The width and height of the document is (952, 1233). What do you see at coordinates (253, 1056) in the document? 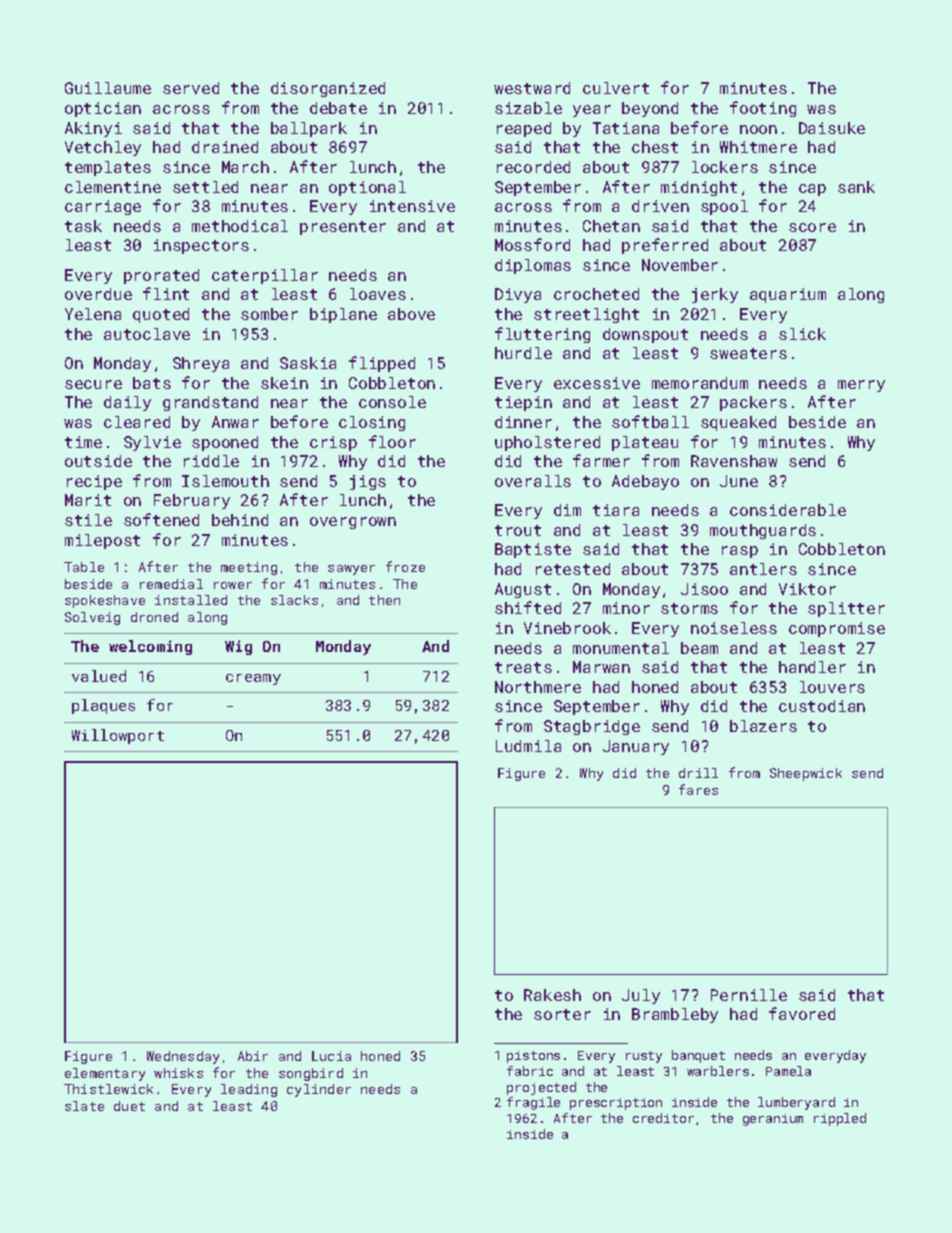
I see `Abir` at bounding box center [253, 1056].
